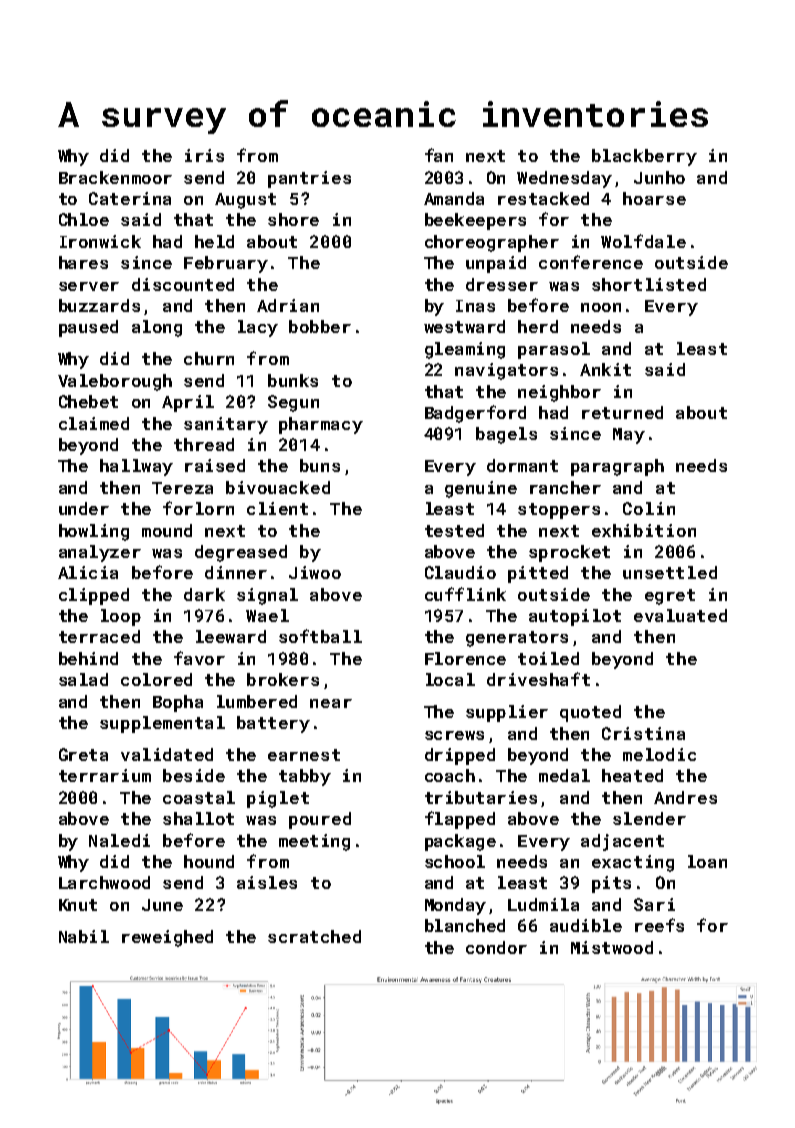 The image size is (795, 1128). I want to click on Andres, so click(685, 797).
